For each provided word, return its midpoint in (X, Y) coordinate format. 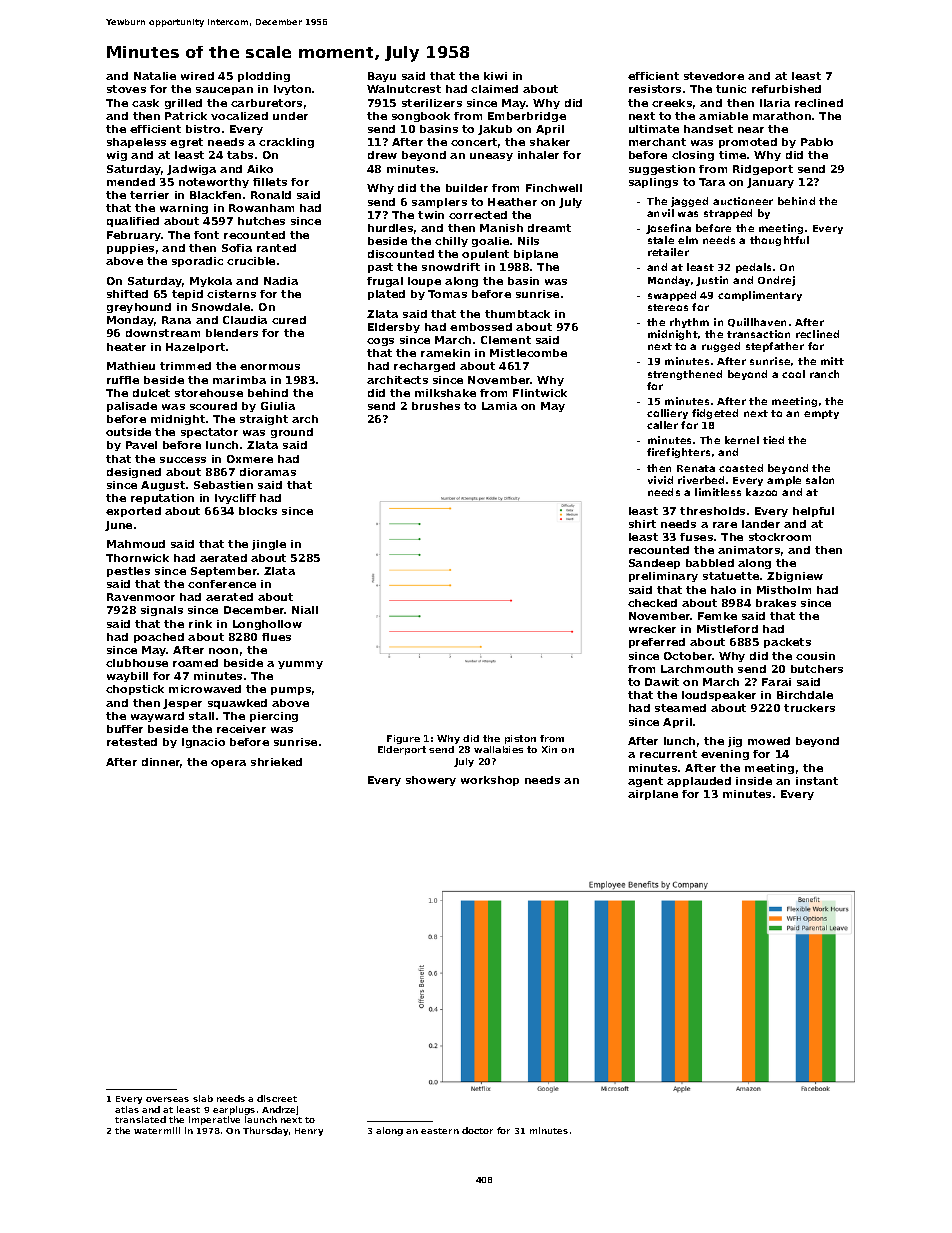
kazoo (761, 492)
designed (134, 473)
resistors (655, 89)
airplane (653, 795)
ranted (276, 248)
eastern (440, 1131)
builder (467, 188)
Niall (305, 610)
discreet (277, 1098)
